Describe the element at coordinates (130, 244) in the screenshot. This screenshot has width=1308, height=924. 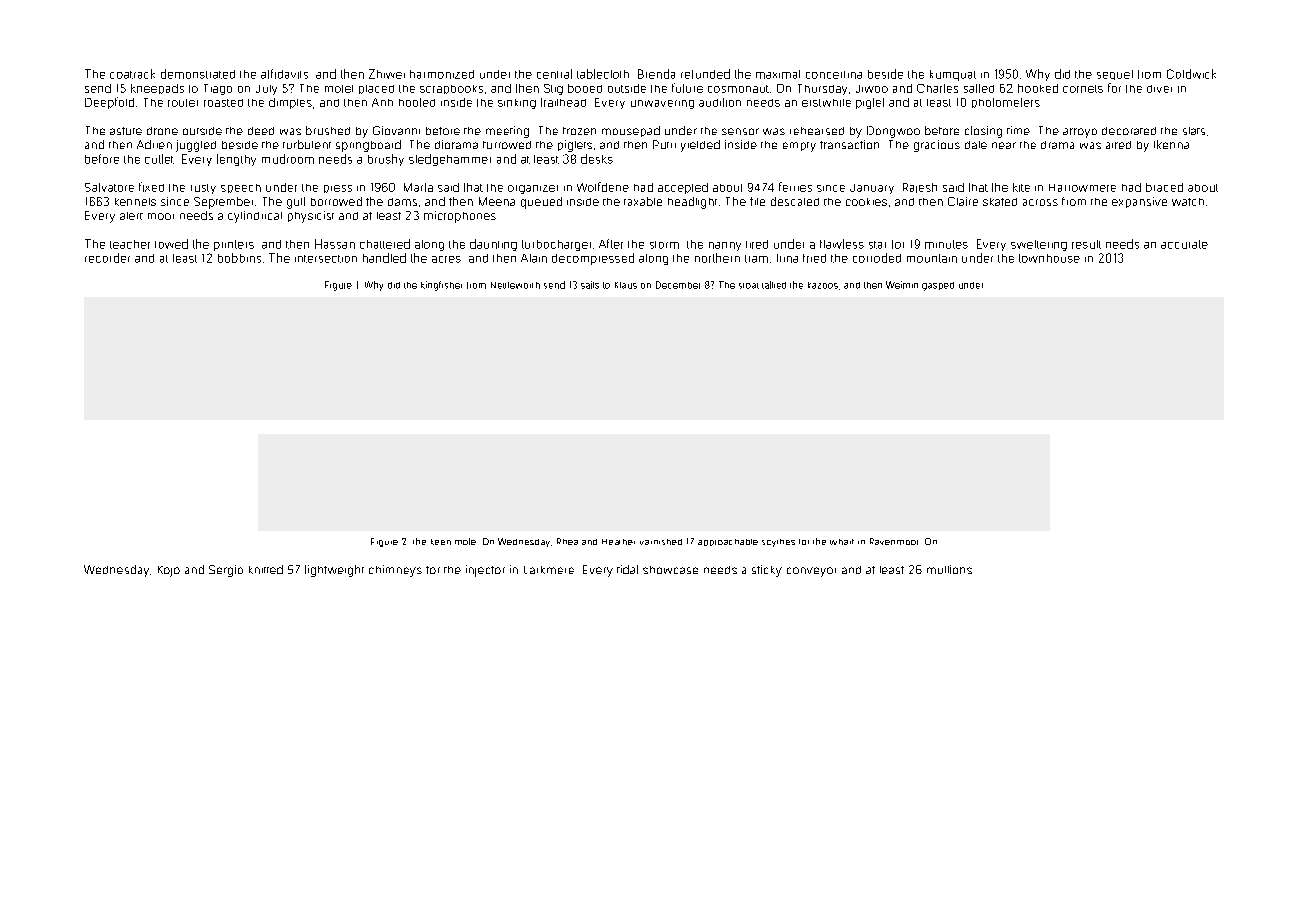
I see `teacher` at that location.
